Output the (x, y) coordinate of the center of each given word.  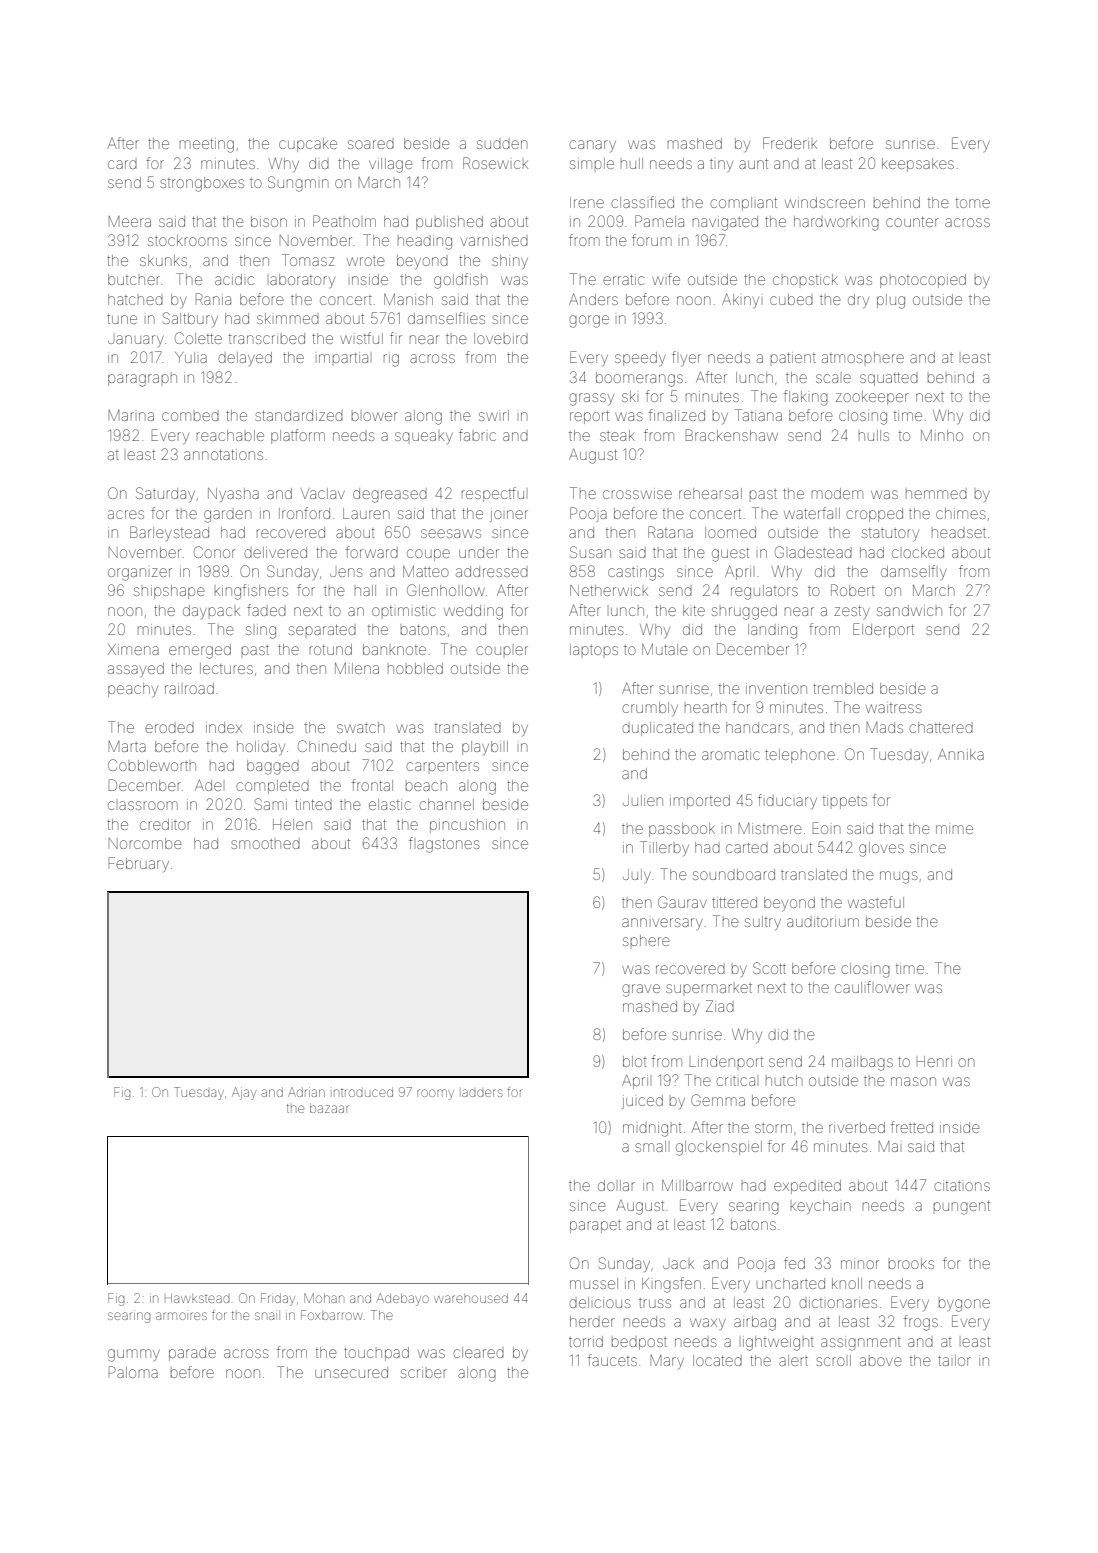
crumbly (650, 709)
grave (641, 990)
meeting (207, 145)
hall (365, 590)
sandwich (909, 610)
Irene (587, 202)
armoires (181, 1316)
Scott (769, 968)
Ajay (244, 1093)
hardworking (836, 223)
